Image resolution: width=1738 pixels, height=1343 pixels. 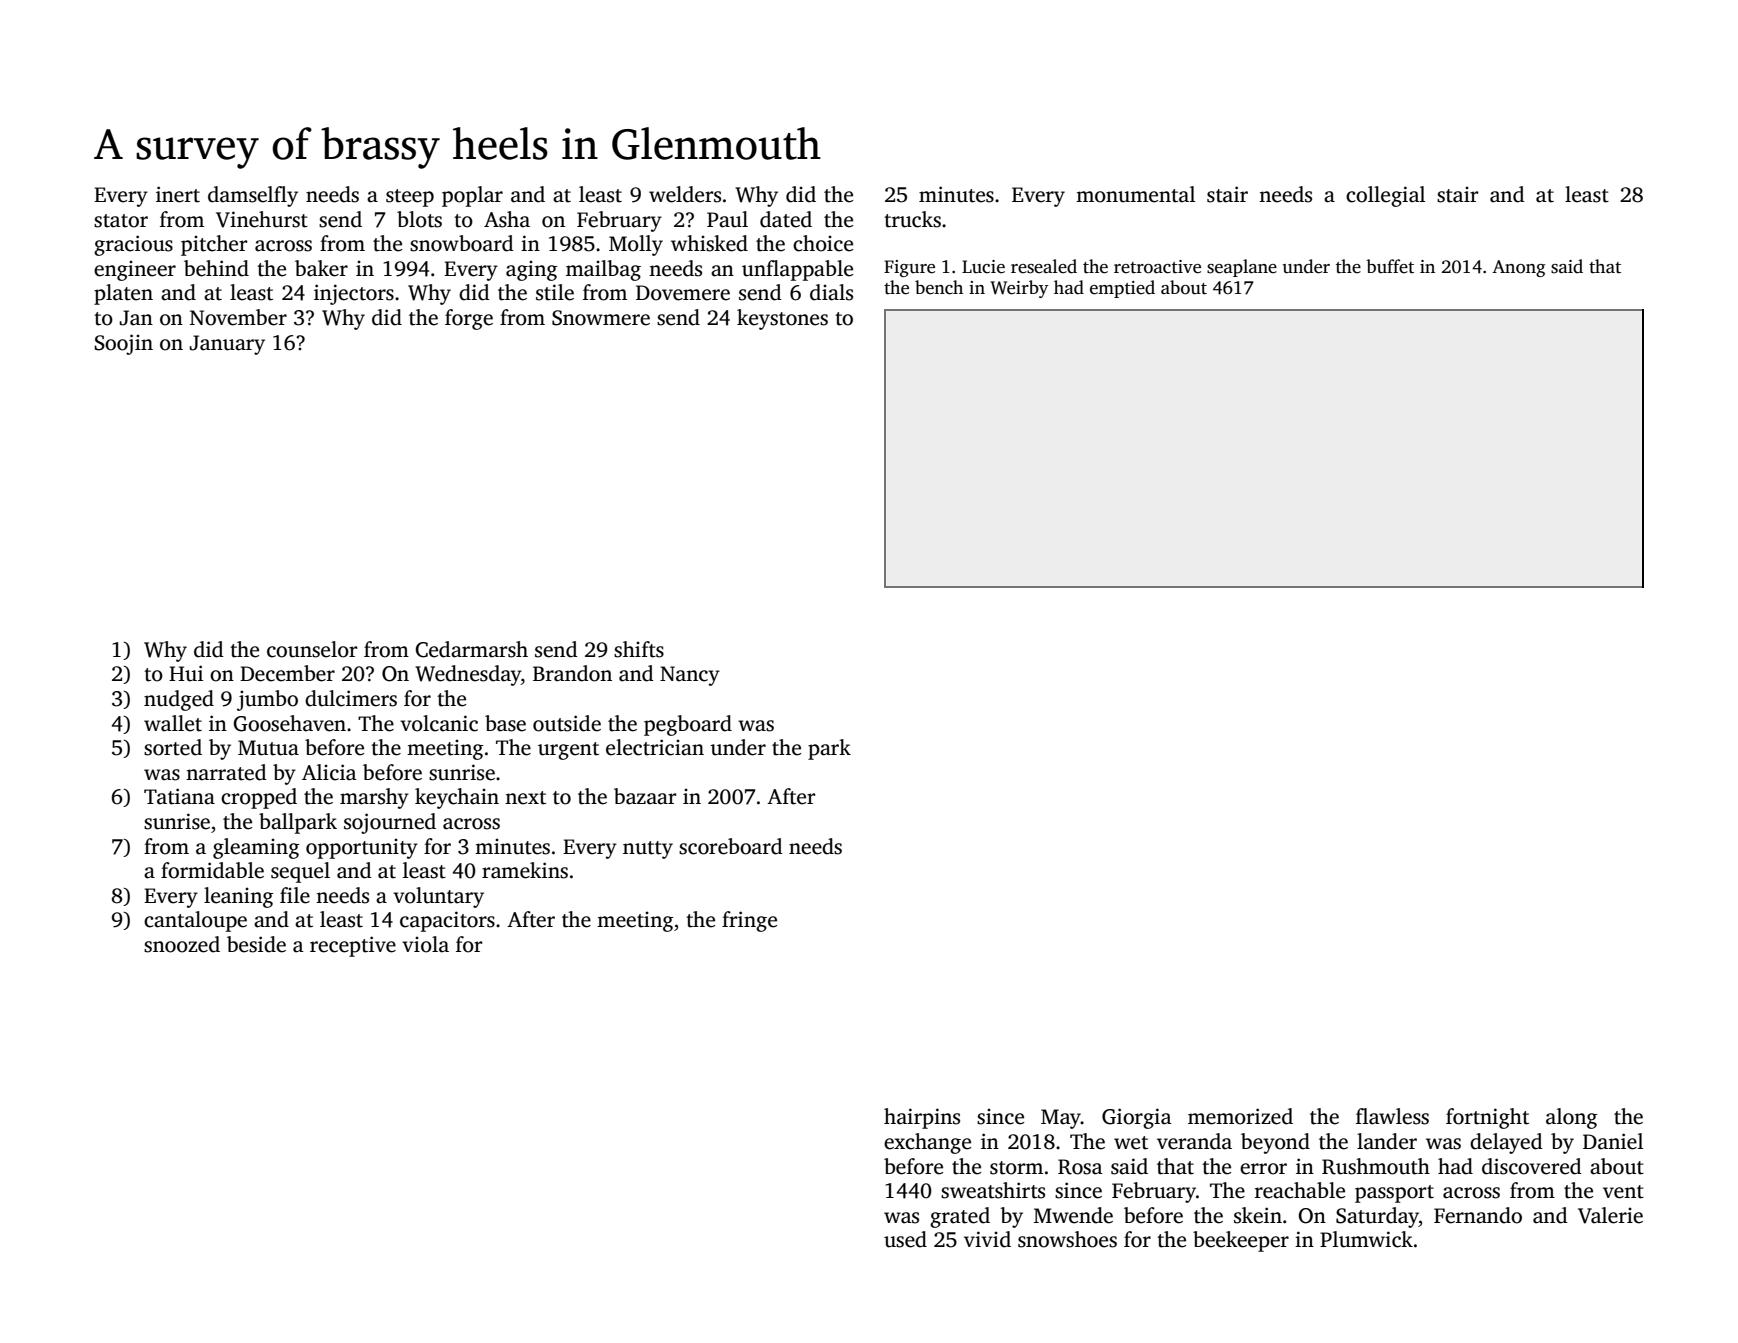 I want to click on buffet, so click(x=1390, y=266).
